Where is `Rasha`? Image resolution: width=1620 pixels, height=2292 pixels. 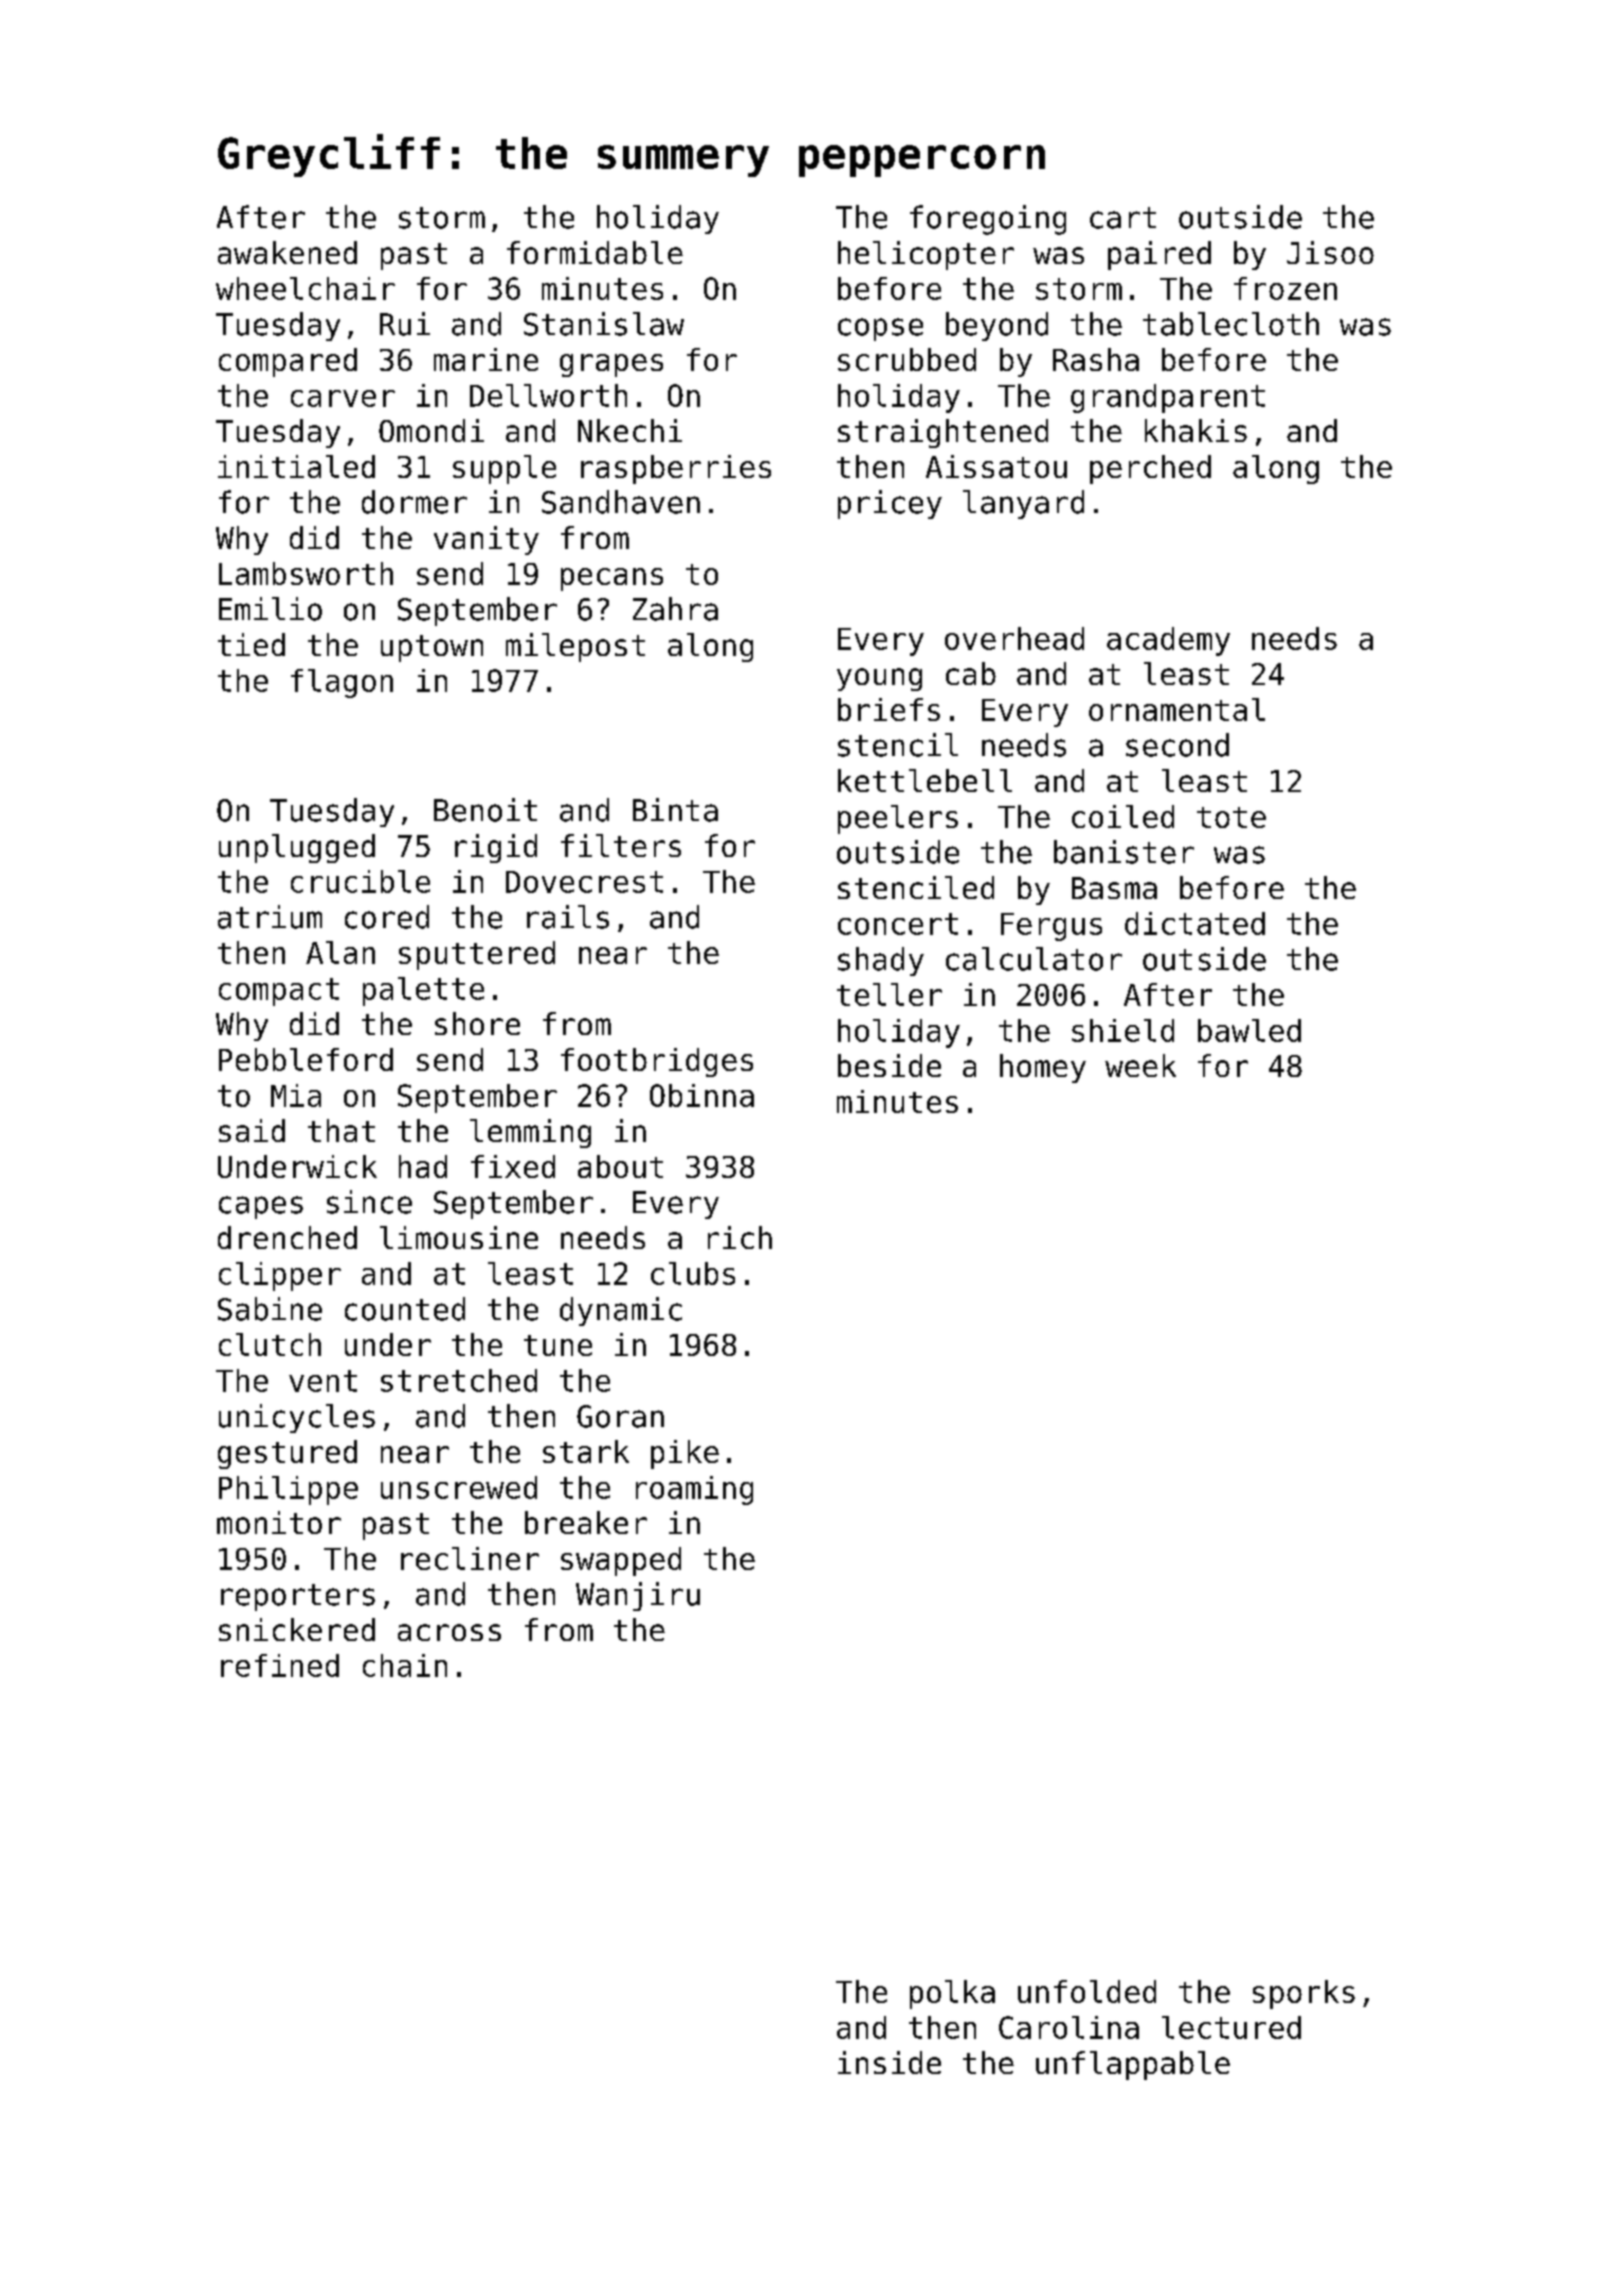 Rasha is located at coordinates (1096, 359).
